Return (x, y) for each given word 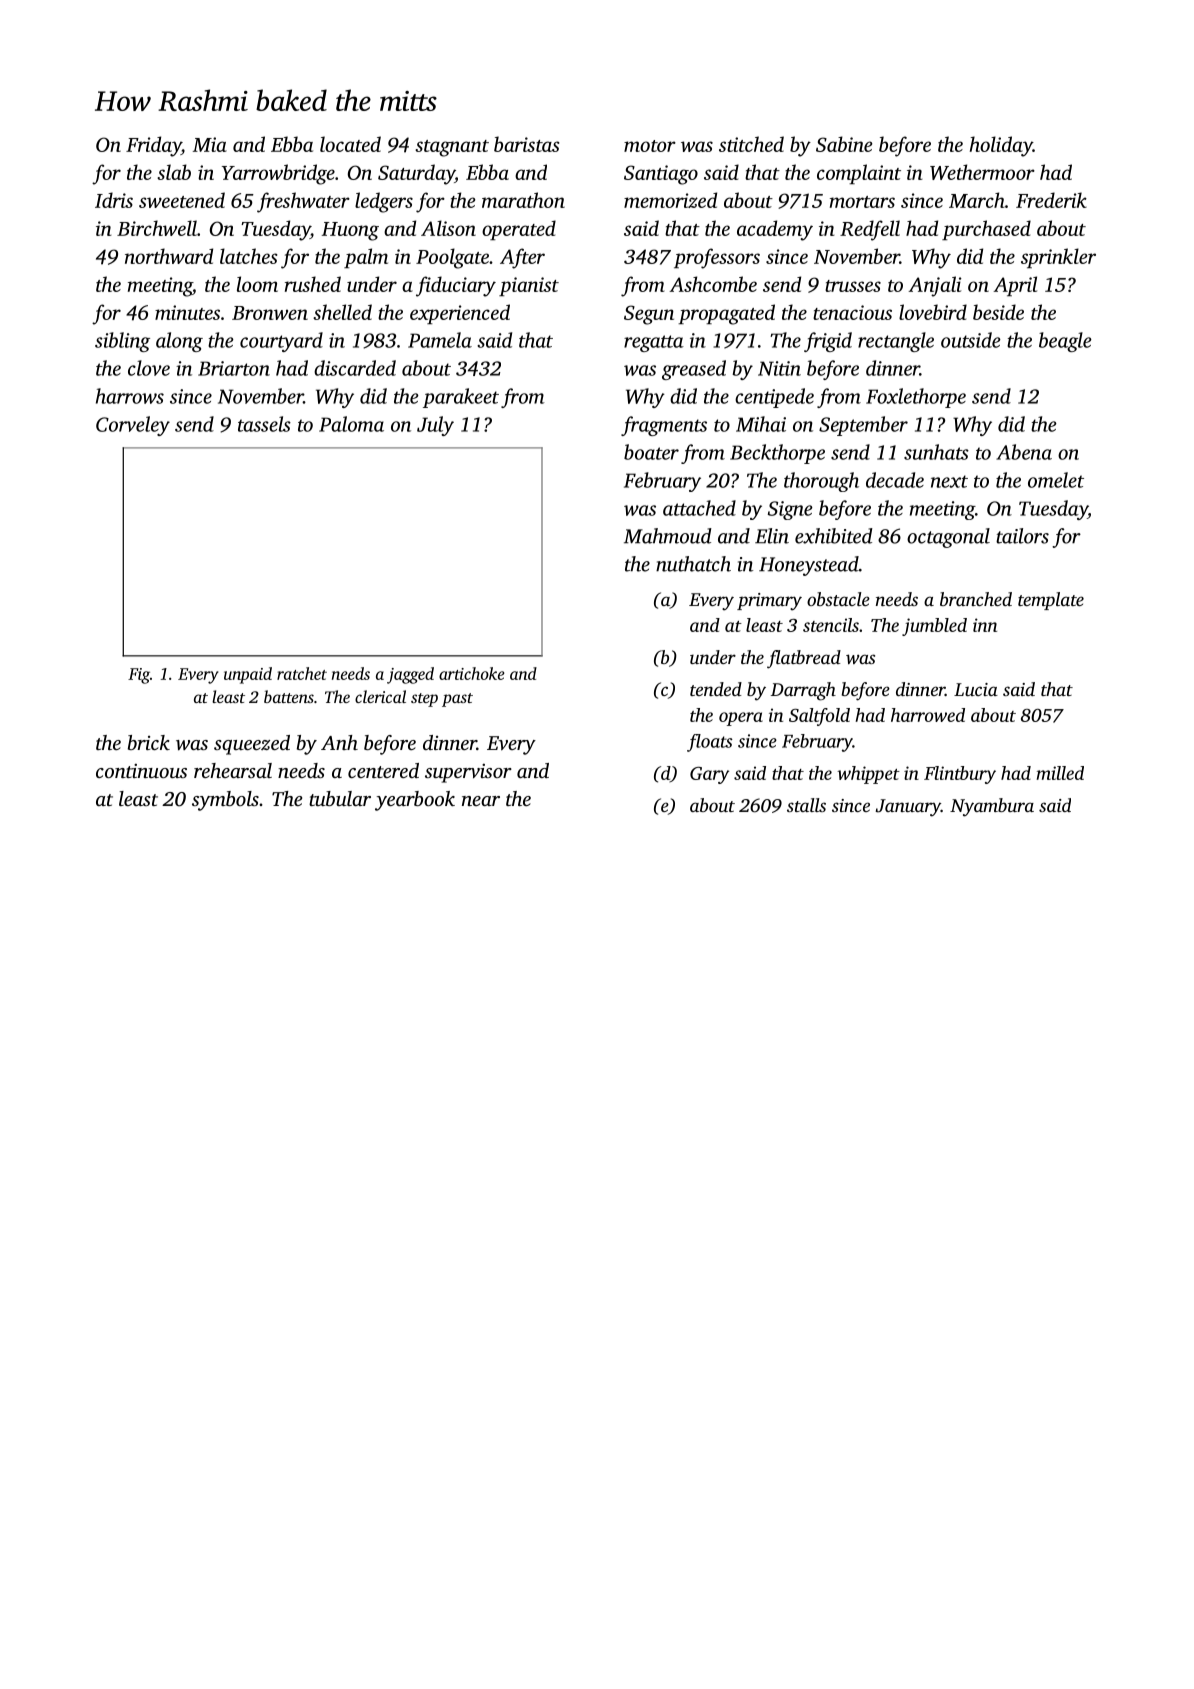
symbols (225, 801)
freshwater (303, 202)
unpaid (248, 675)
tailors (1022, 536)
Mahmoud (668, 536)
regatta (654, 343)
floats (710, 743)
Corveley (133, 426)
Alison (448, 228)
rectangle (896, 342)
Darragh (803, 691)
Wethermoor (982, 172)
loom (257, 284)
